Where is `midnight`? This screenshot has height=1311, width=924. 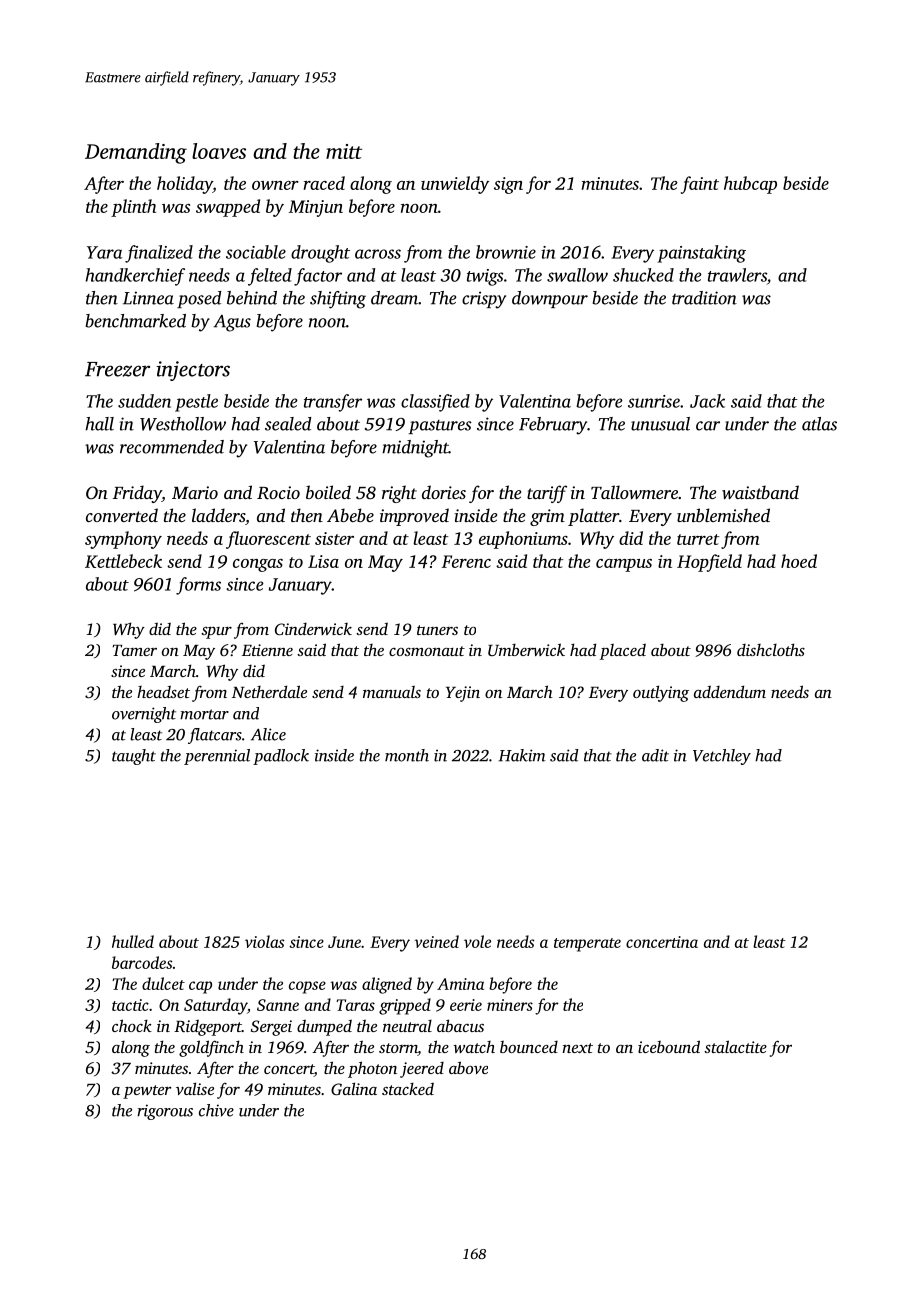
midnight is located at coordinates (415, 449).
